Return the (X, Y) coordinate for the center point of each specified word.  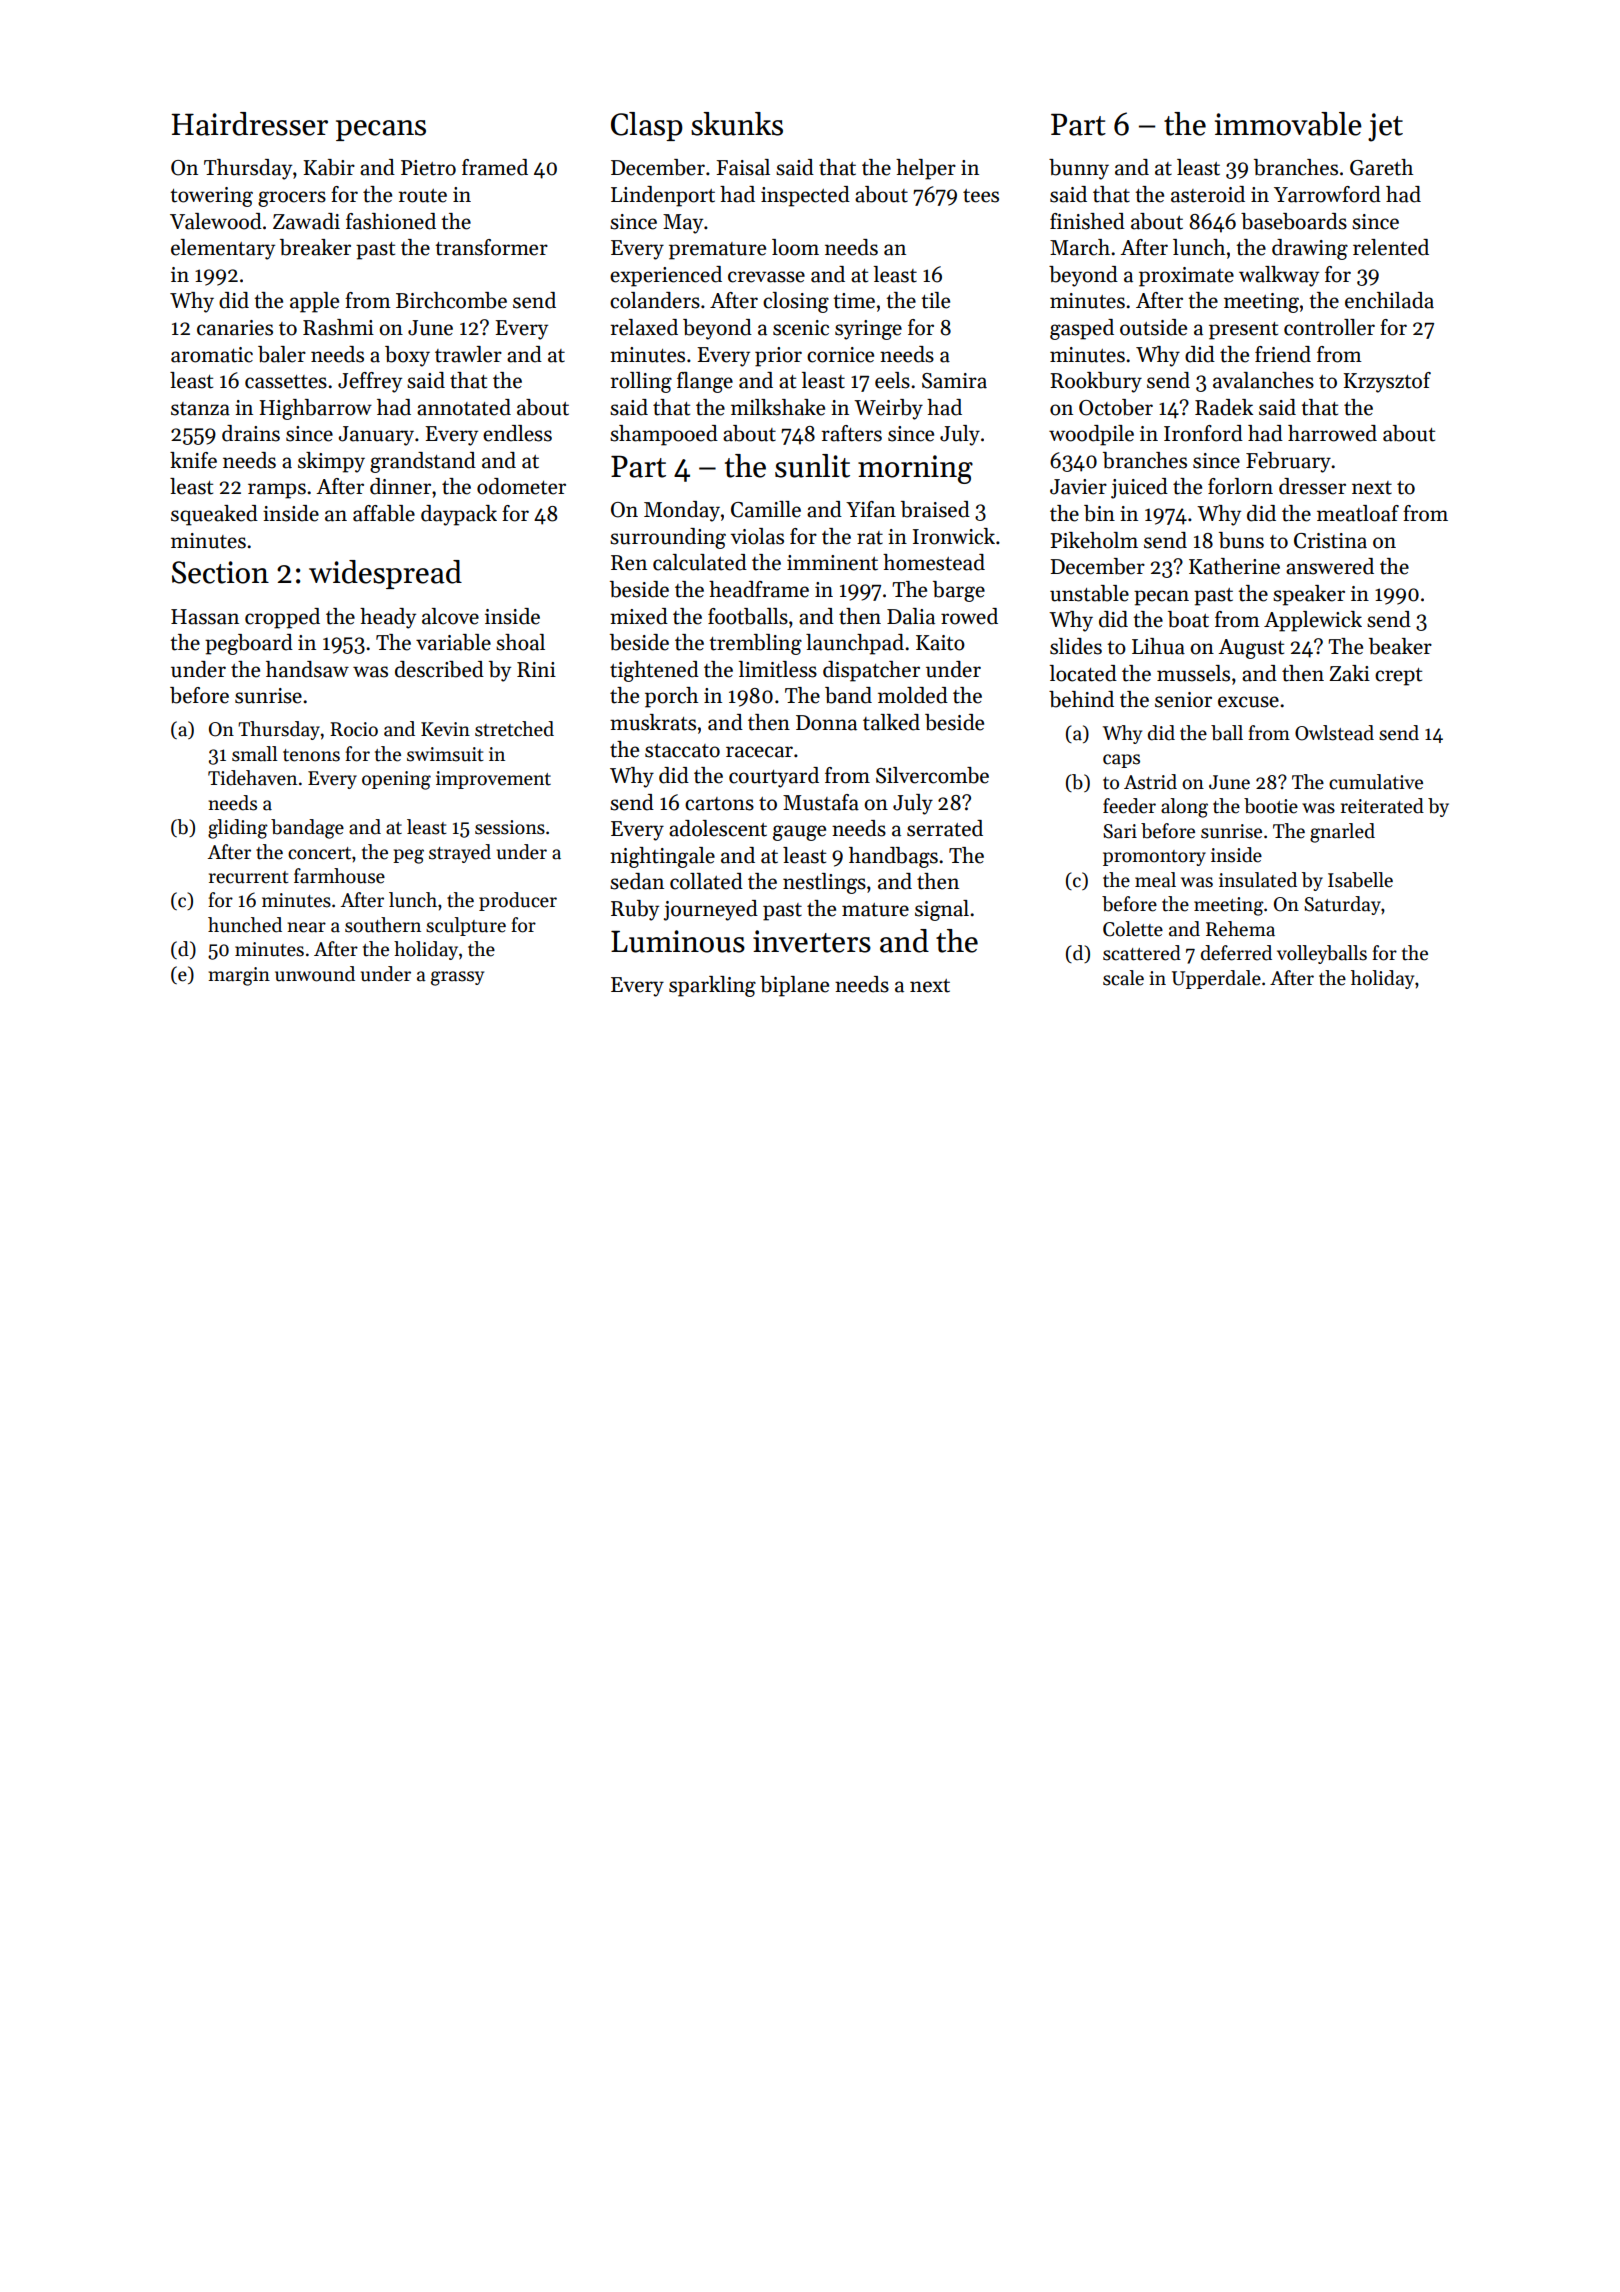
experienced (666, 276)
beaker (1400, 646)
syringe (868, 330)
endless (517, 433)
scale (1123, 978)
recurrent (249, 877)
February (1288, 462)
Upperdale (1216, 979)
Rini (536, 669)
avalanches (1263, 380)
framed (495, 167)
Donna (826, 723)
